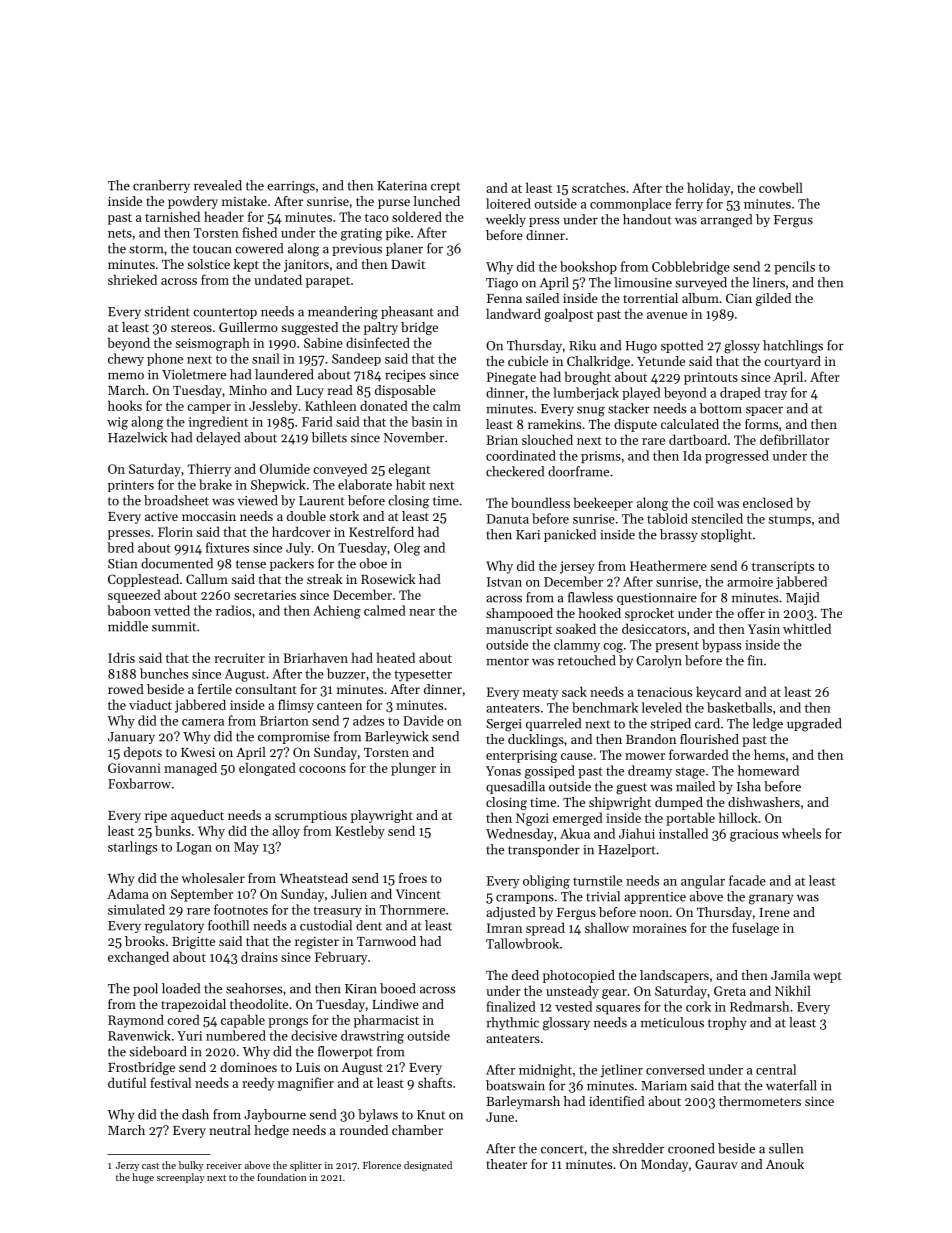 This document has width=952, height=1233. What do you see at coordinates (360, 832) in the document?
I see `Kestleby` at bounding box center [360, 832].
